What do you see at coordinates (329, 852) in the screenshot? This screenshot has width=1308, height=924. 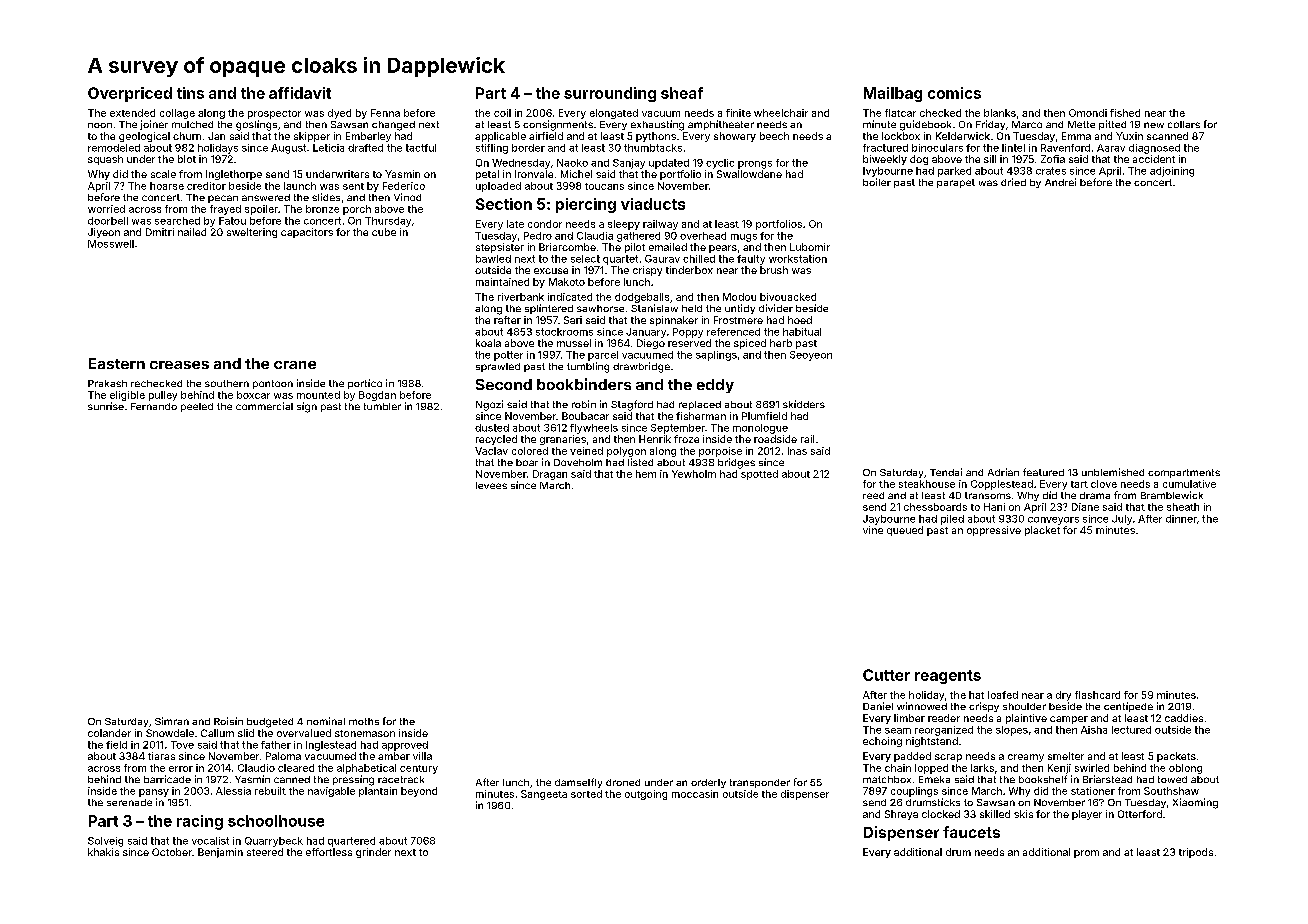 I see `effortless` at bounding box center [329, 852].
